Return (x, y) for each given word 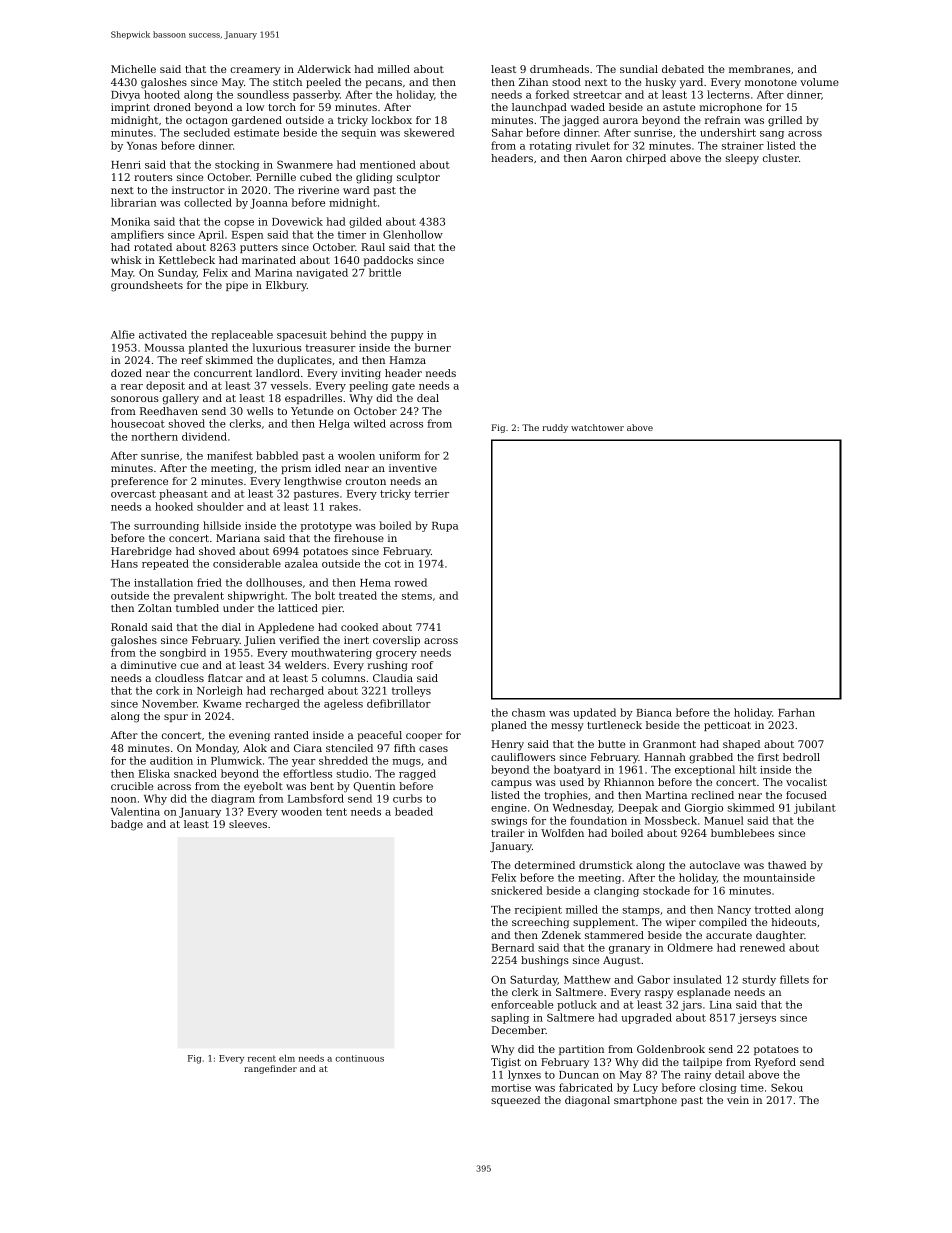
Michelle (133, 69)
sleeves (248, 824)
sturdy (759, 980)
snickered (517, 890)
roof (423, 665)
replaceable (242, 335)
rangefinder (270, 1069)
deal (428, 398)
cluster (781, 158)
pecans (383, 84)
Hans (124, 564)
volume (819, 82)
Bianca (654, 713)
